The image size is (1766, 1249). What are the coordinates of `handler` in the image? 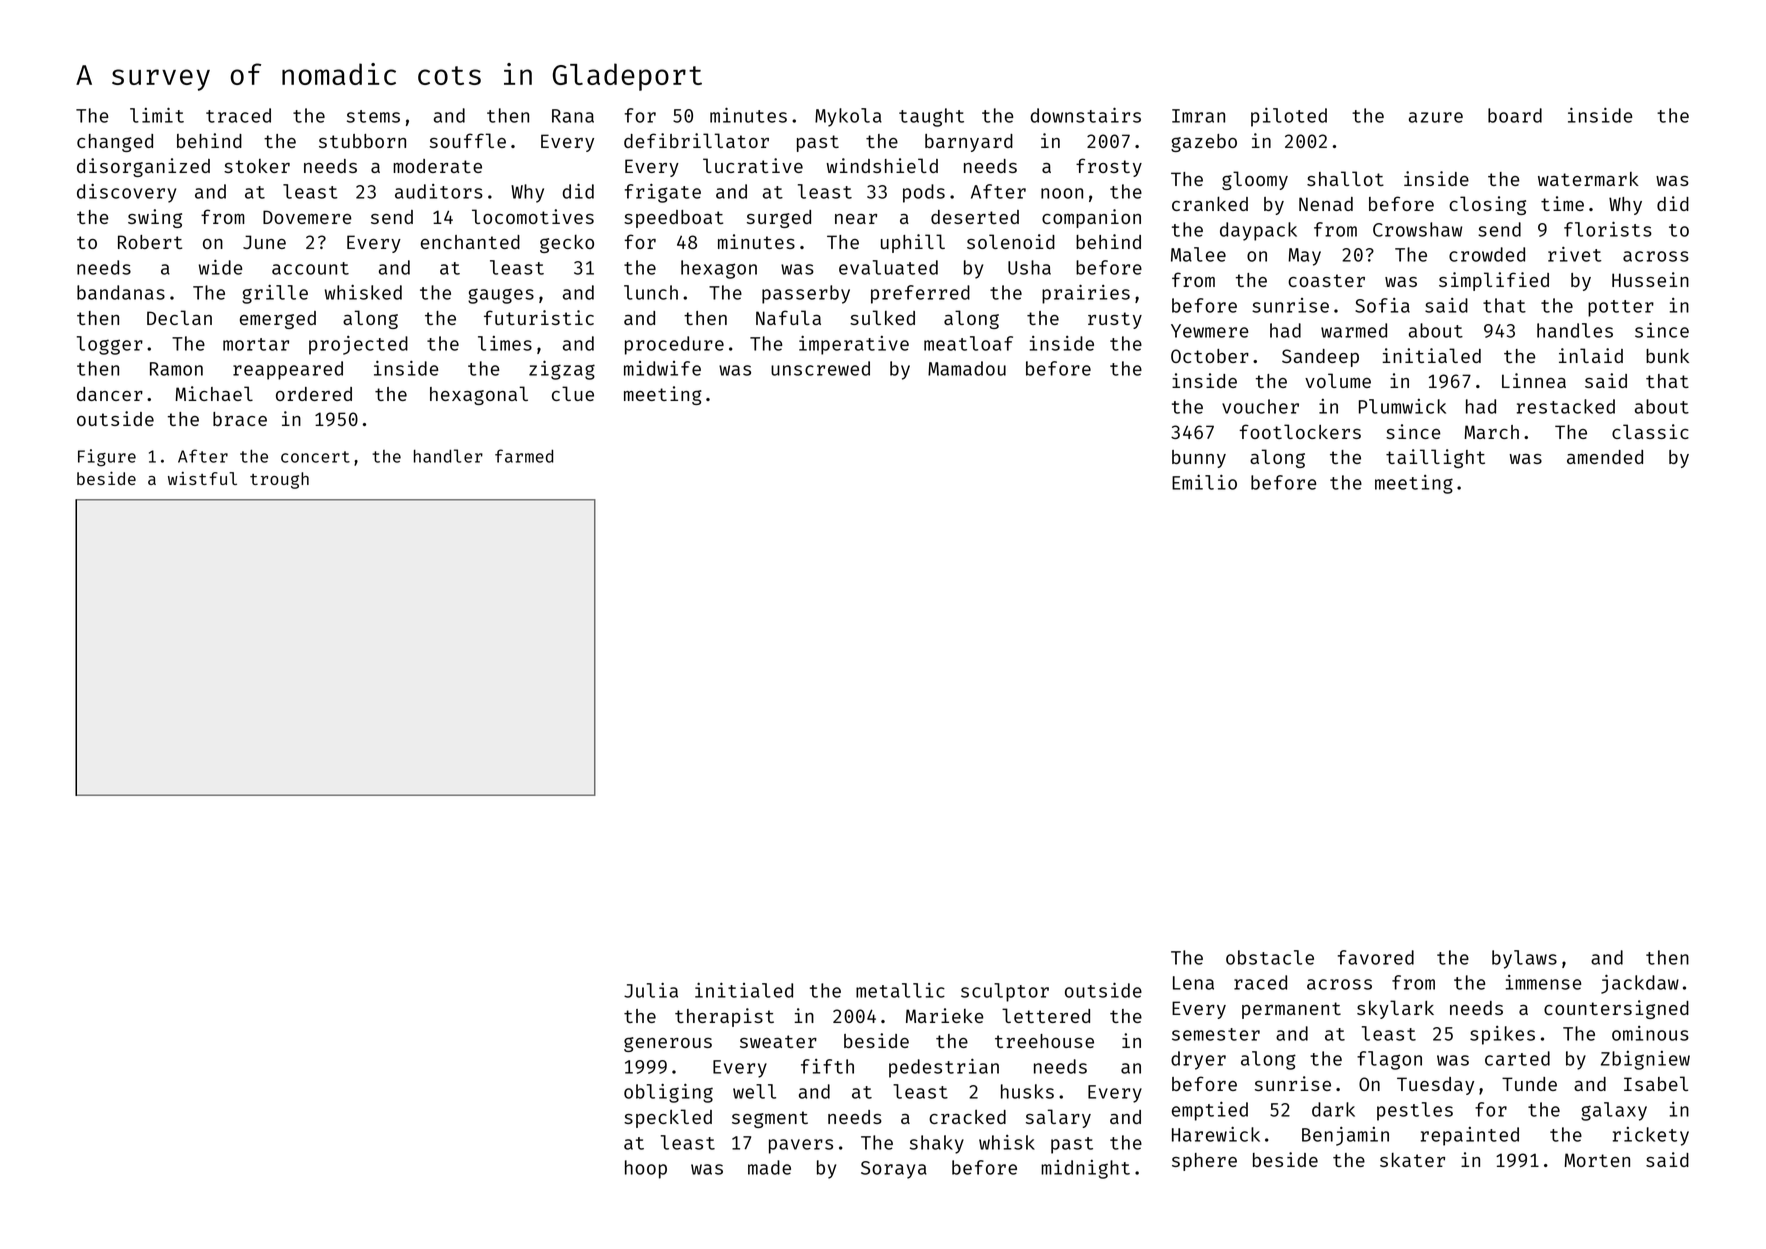 It's located at (448, 456).
